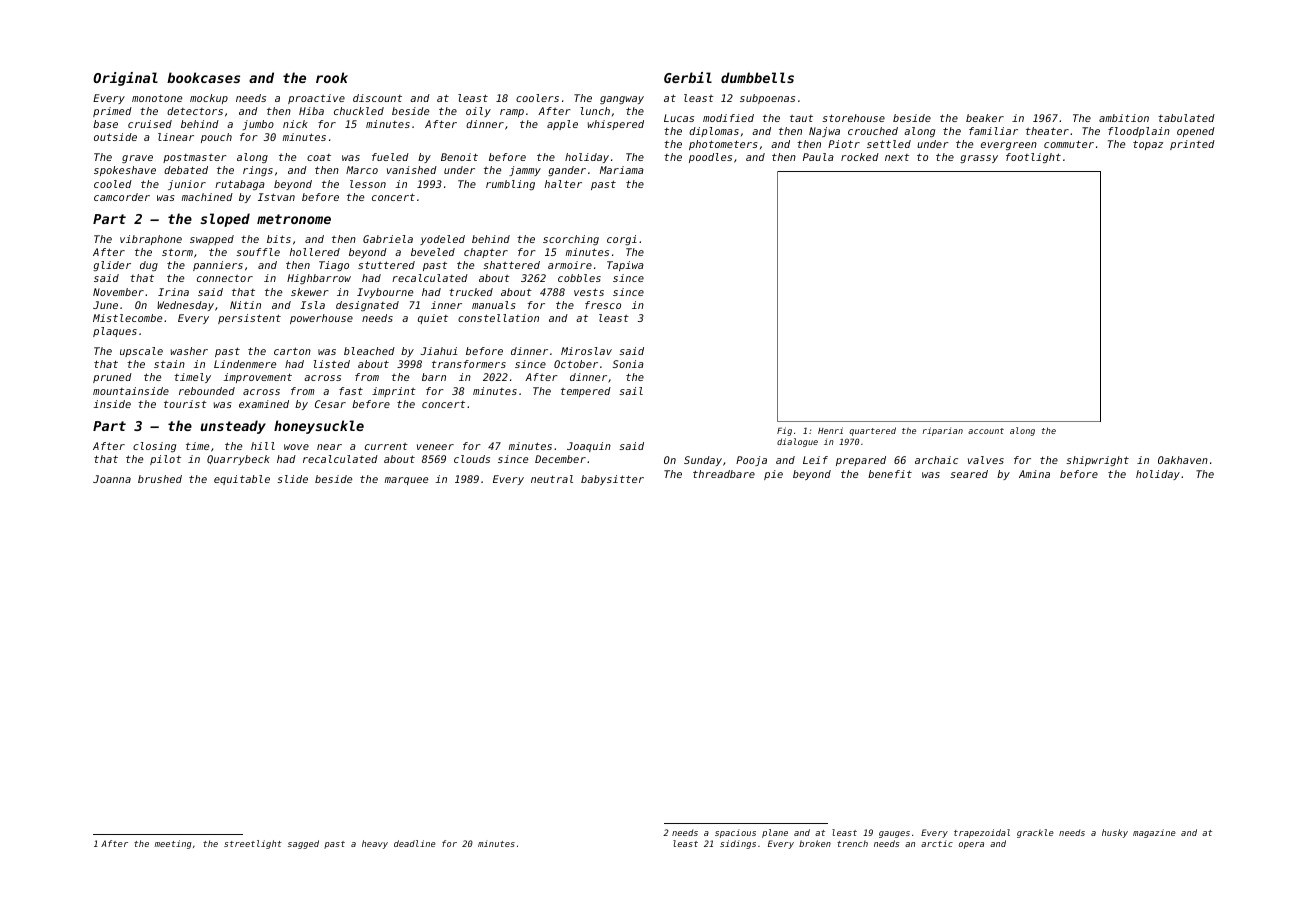  Describe the element at coordinates (894, 834) in the page. I see `gauges` at that location.
